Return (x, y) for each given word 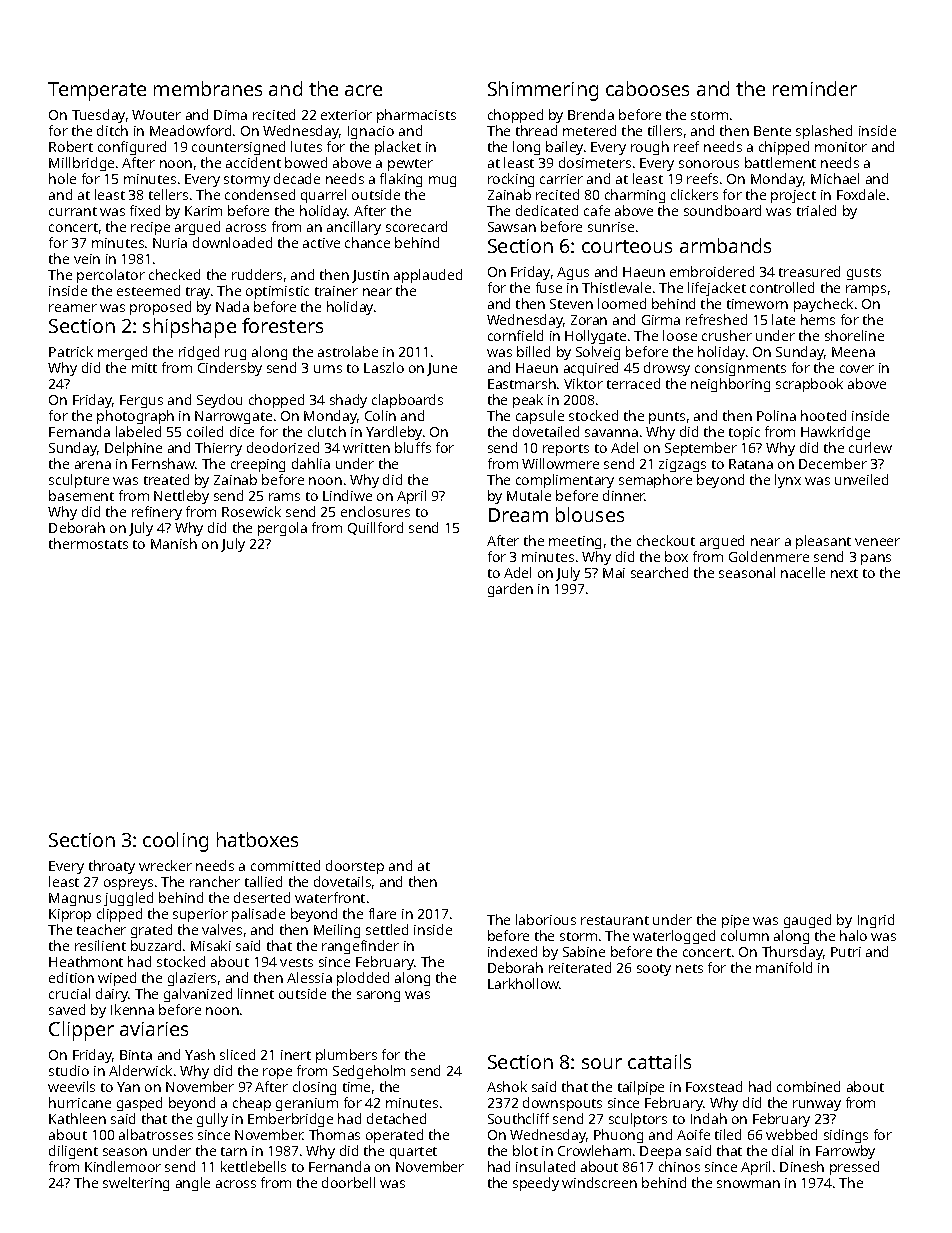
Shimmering (543, 91)
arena (93, 465)
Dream (518, 515)
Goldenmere (769, 556)
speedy (536, 1184)
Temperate (97, 91)
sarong (378, 996)
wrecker (165, 865)
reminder (815, 88)
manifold (784, 967)
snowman (748, 1184)
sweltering (136, 1184)
